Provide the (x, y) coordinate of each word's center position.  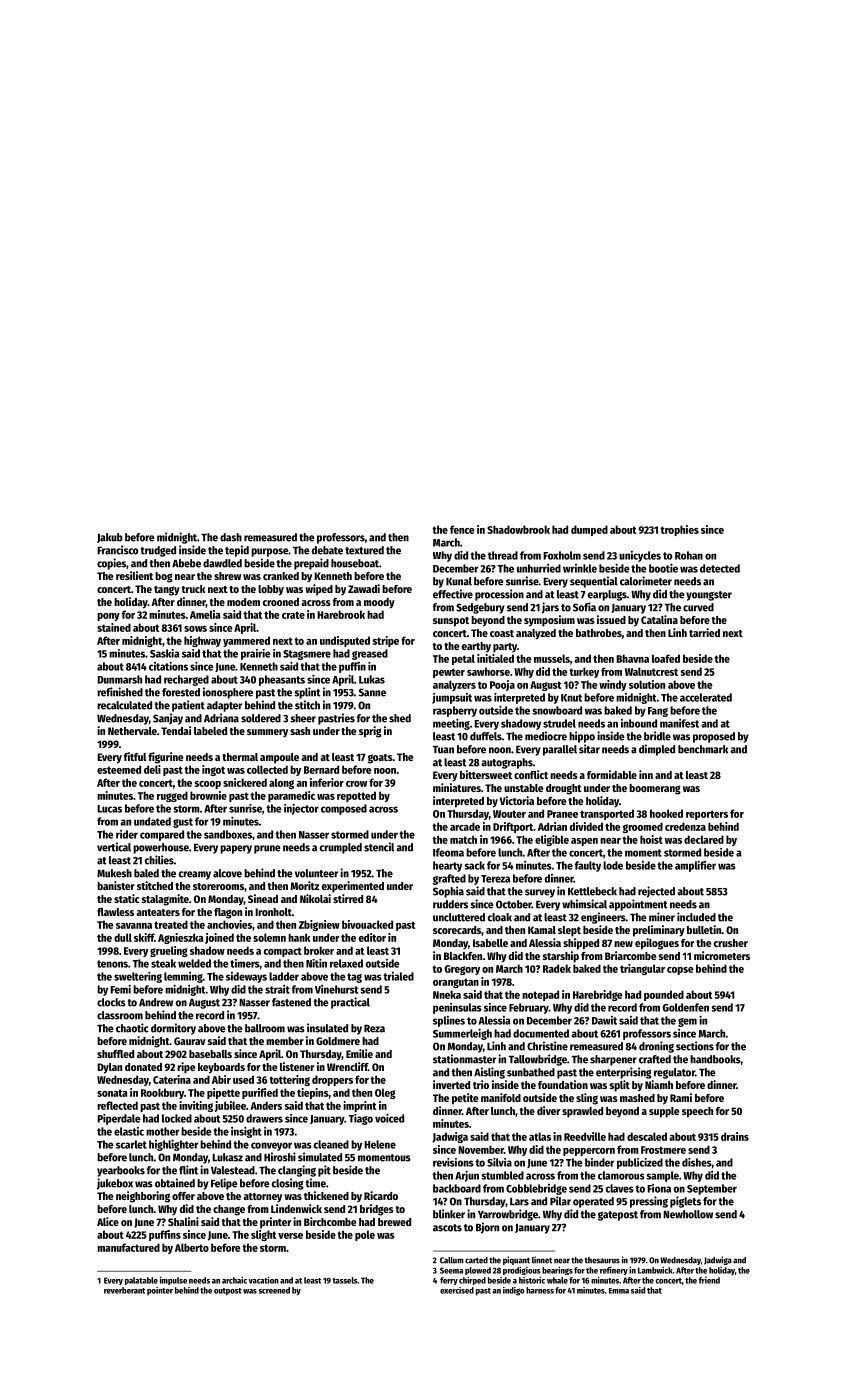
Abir (221, 1079)
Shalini (183, 1221)
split (620, 1086)
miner (662, 917)
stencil (379, 847)
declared (704, 839)
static (126, 898)
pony (108, 617)
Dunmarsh (119, 679)
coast (502, 633)
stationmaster (464, 1059)
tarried (704, 632)
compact (283, 952)
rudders (450, 904)
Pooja (502, 685)
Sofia (584, 607)
